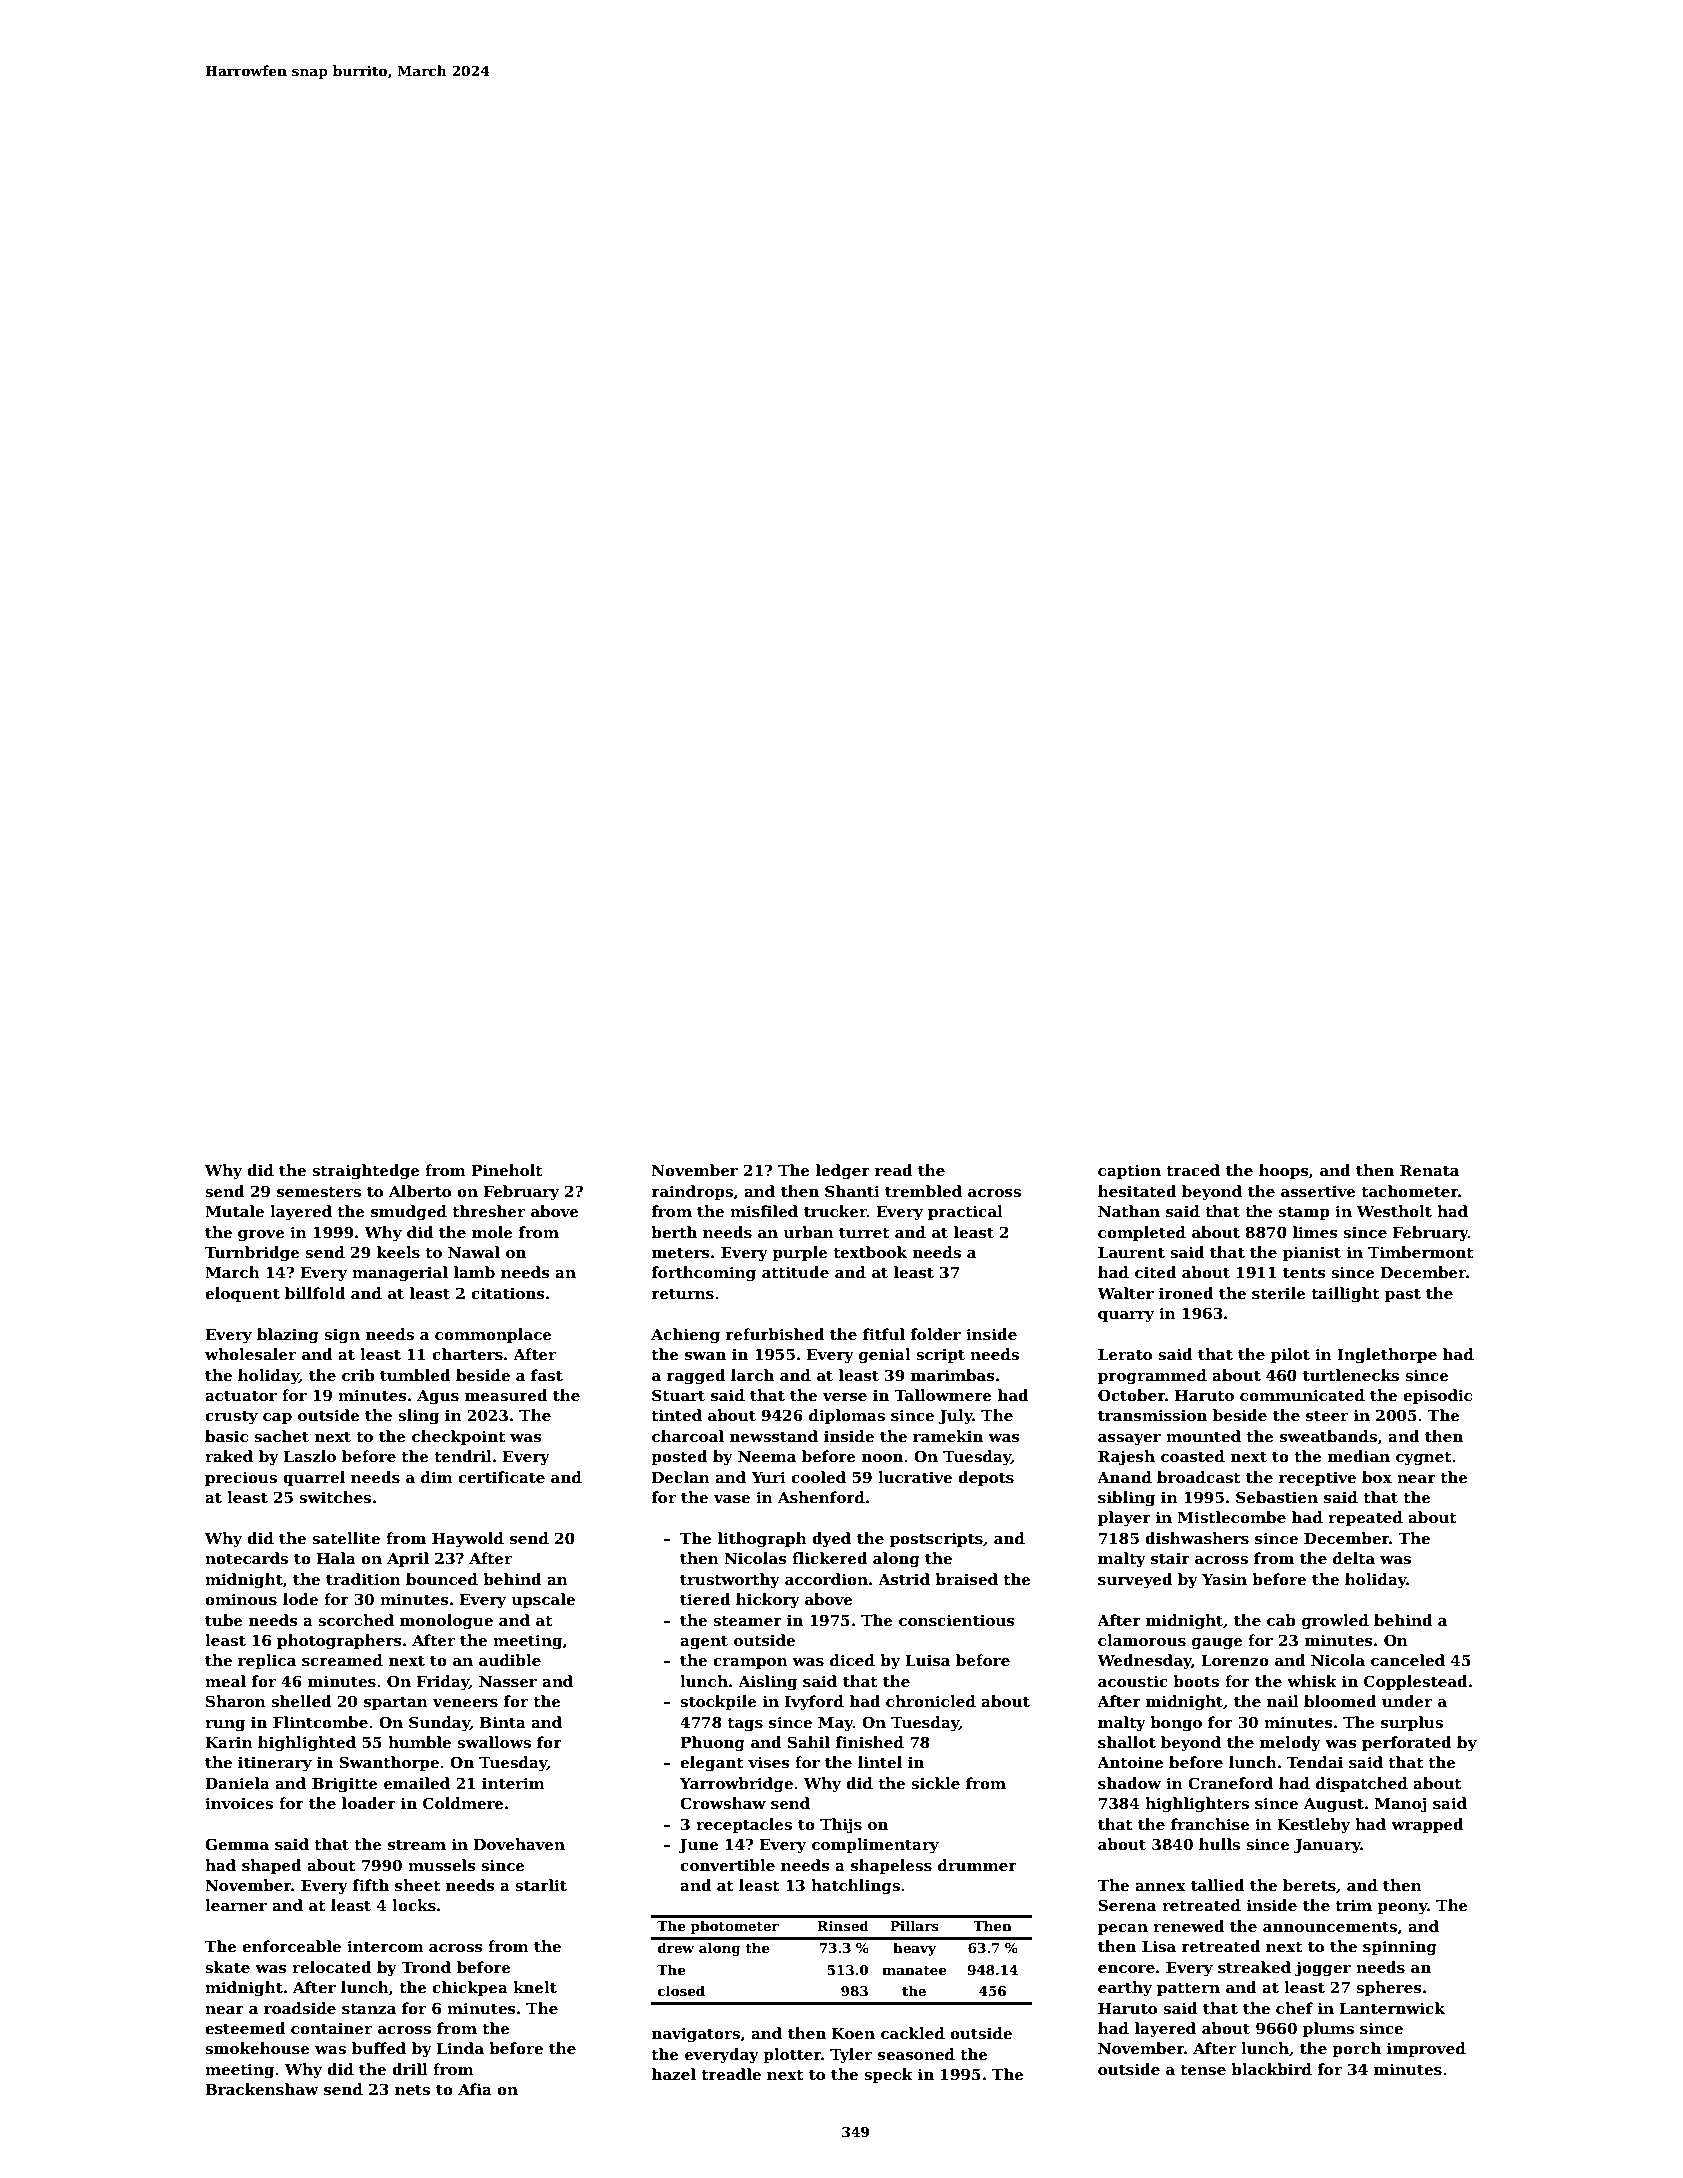 The image size is (1683, 2178). I want to click on hazel, so click(674, 2074).
